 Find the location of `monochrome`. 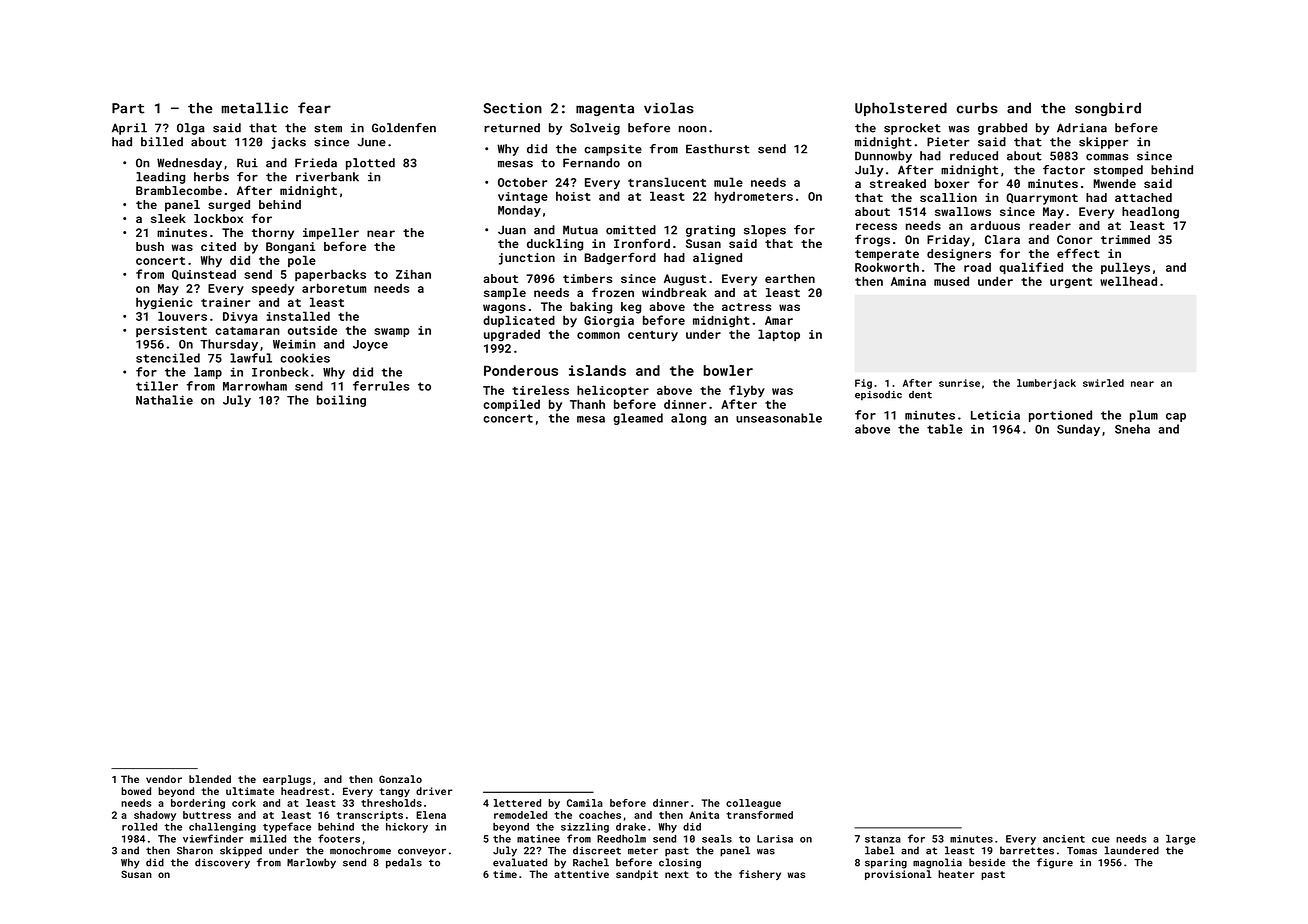

monochrome is located at coordinates (360, 850).
